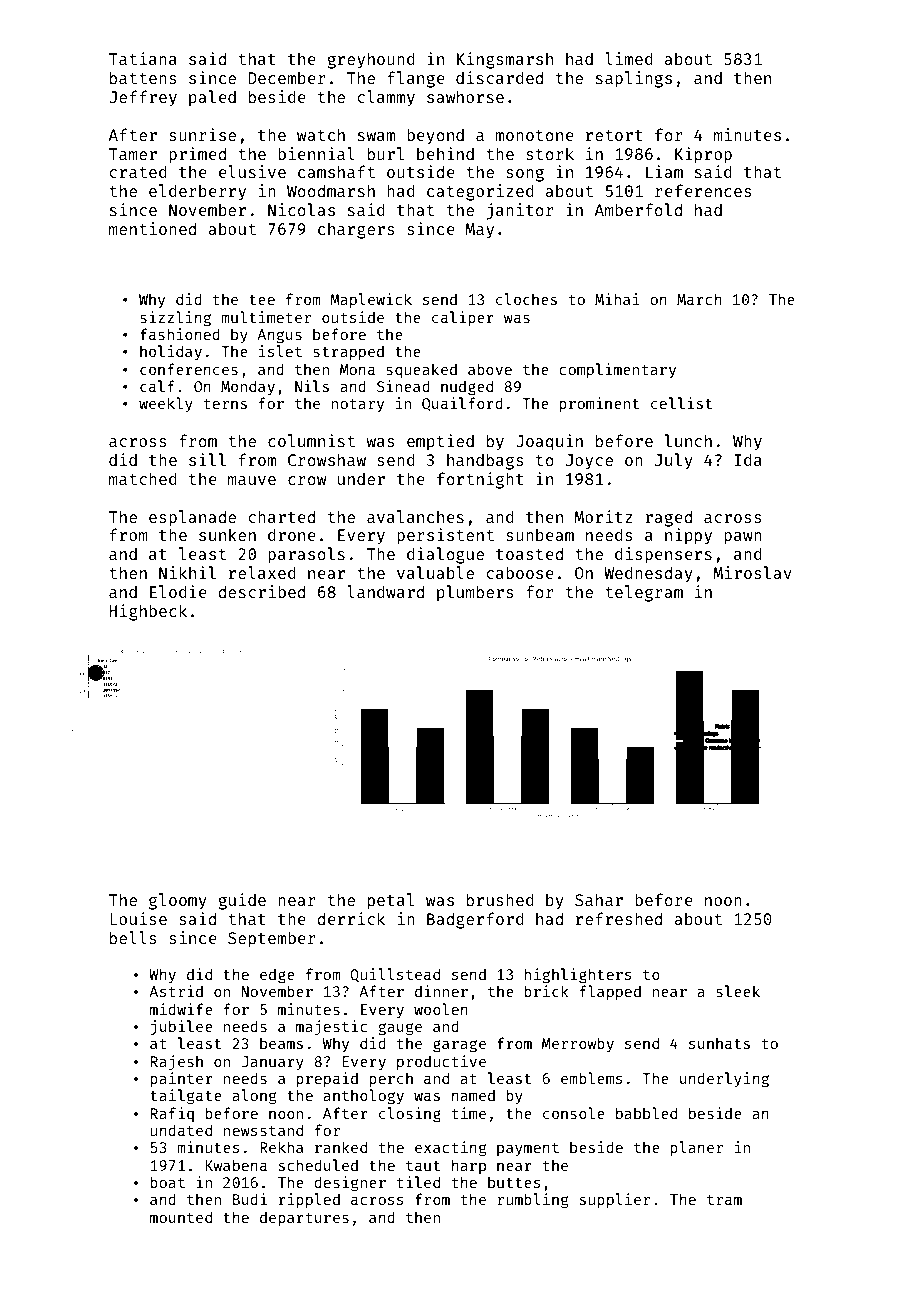 The height and width of the page is (1316, 908). What do you see at coordinates (148, 612) in the page?
I see `Highbeck` at bounding box center [148, 612].
